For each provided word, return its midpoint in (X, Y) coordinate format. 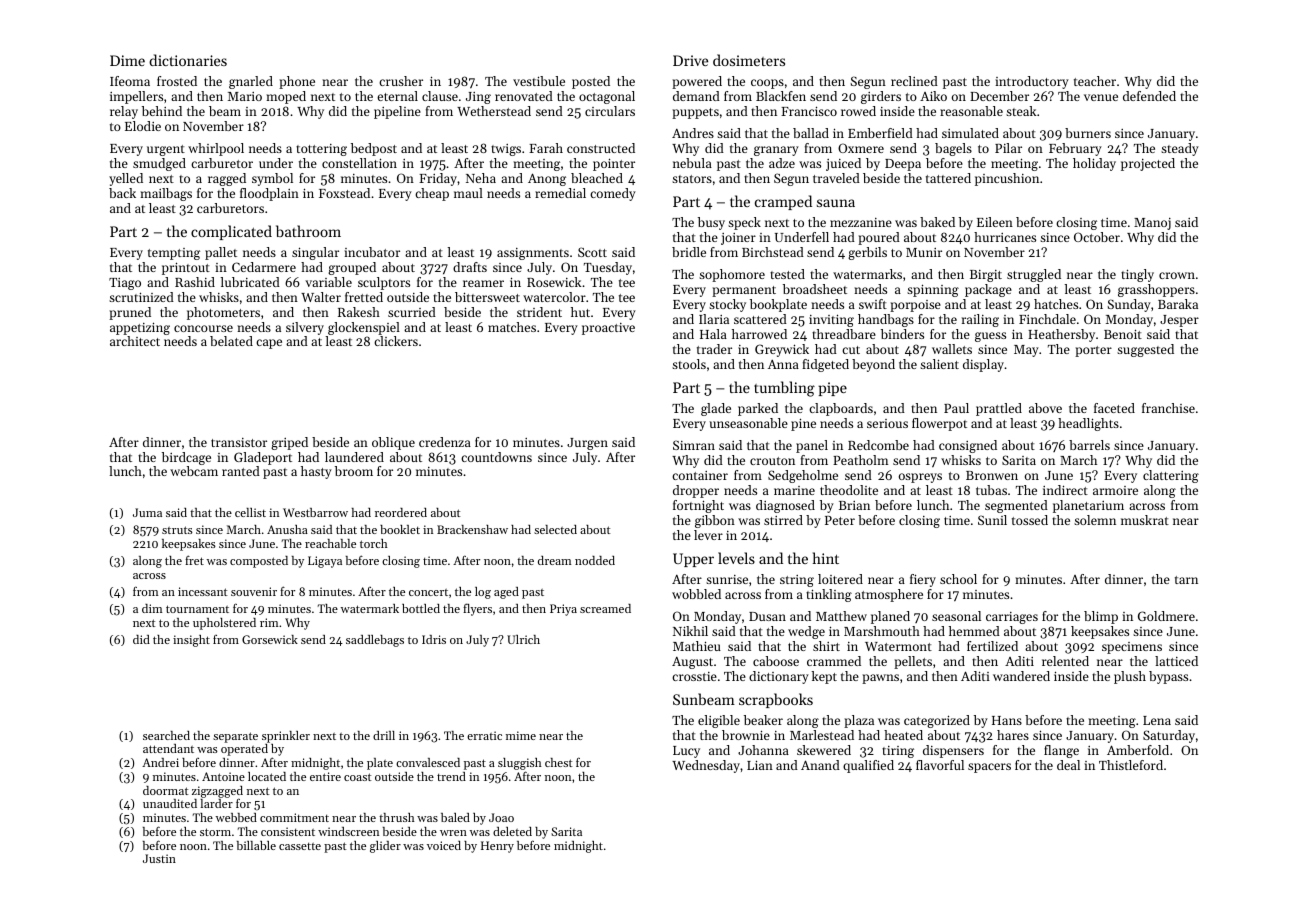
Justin (159, 858)
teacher (1095, 81)
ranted (241, 471)
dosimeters (749, 60)
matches (512, 327)
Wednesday (706, 766)
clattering (1171, 476)
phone (297, 82)
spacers (989, 768)
